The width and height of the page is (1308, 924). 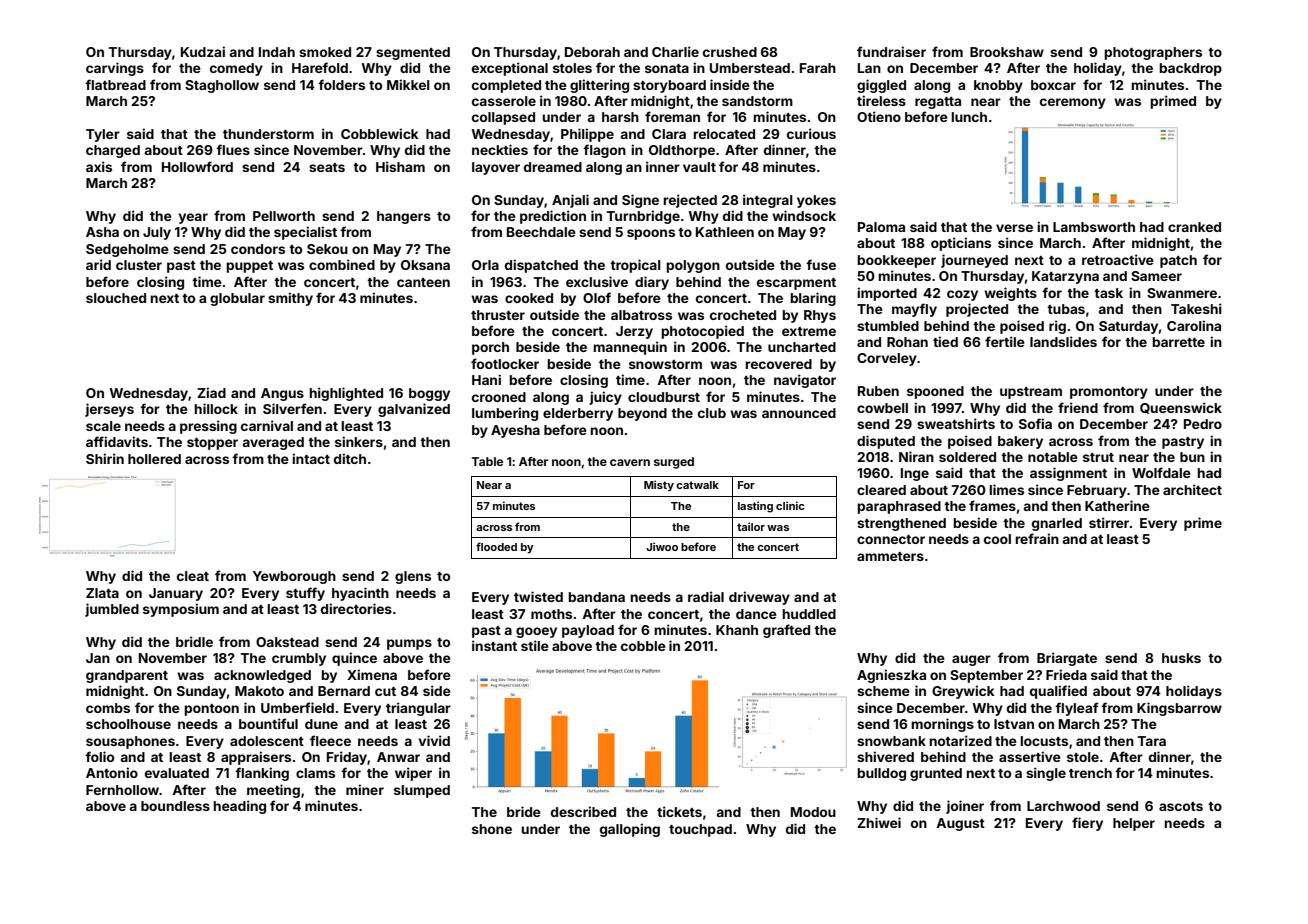 What do you see at coordinates (365, 789) in the page?
I see `miner` at bounding box center [365, 789].
